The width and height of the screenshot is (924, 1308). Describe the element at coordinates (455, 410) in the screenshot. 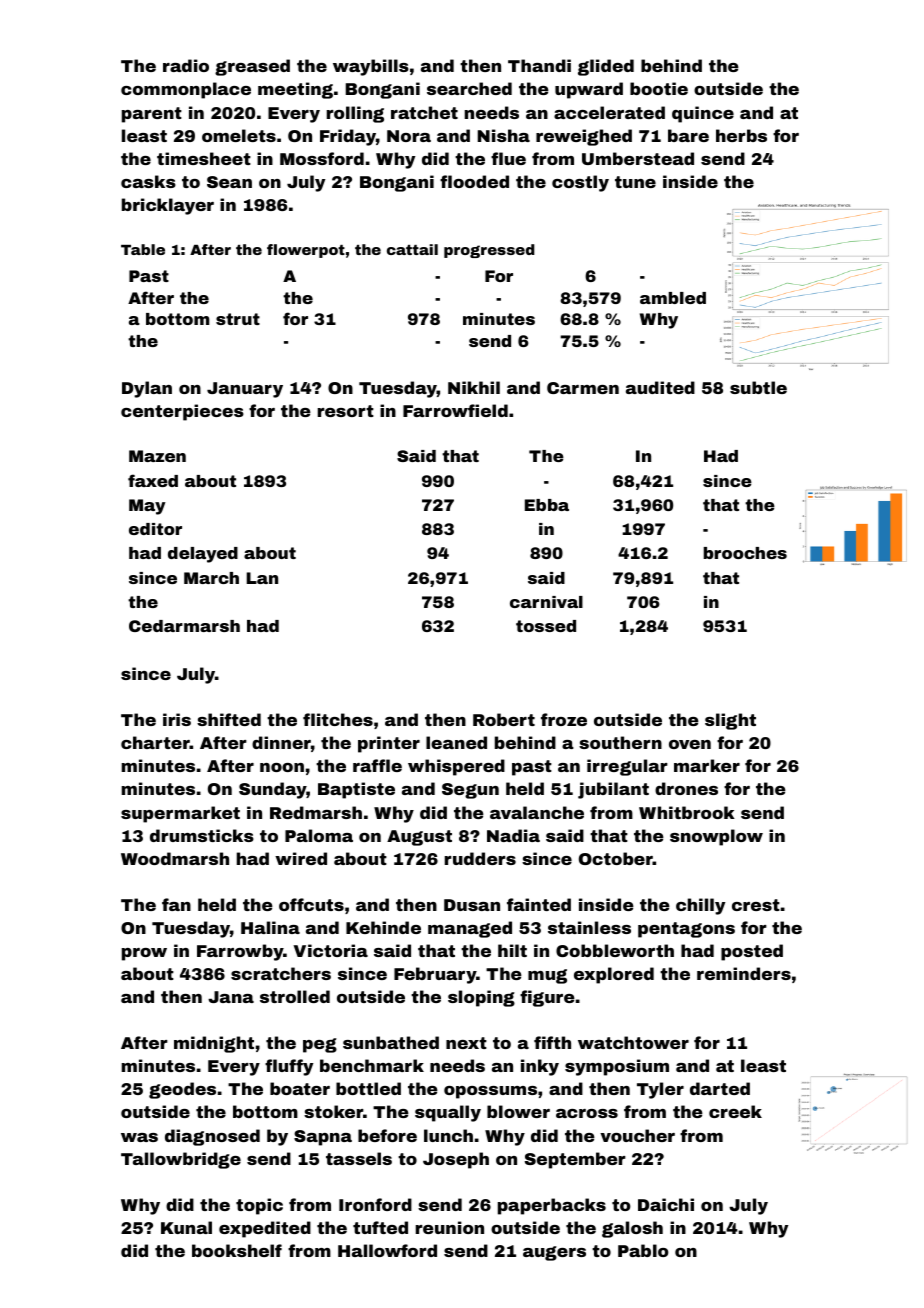

I see `Farrowfield` at that location.
